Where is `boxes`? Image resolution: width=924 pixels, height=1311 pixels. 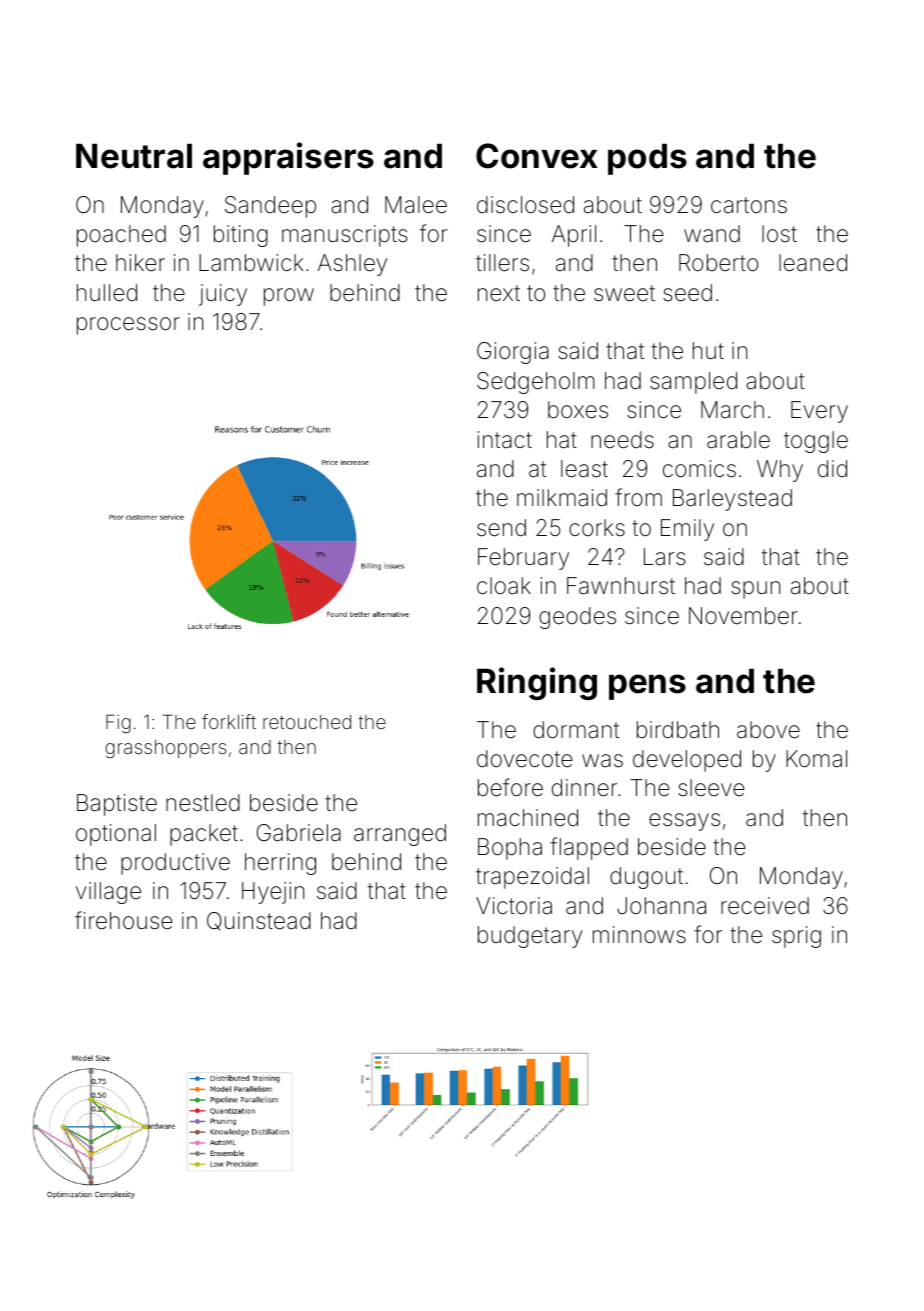 boxes is located at coordinates (578, 410).
